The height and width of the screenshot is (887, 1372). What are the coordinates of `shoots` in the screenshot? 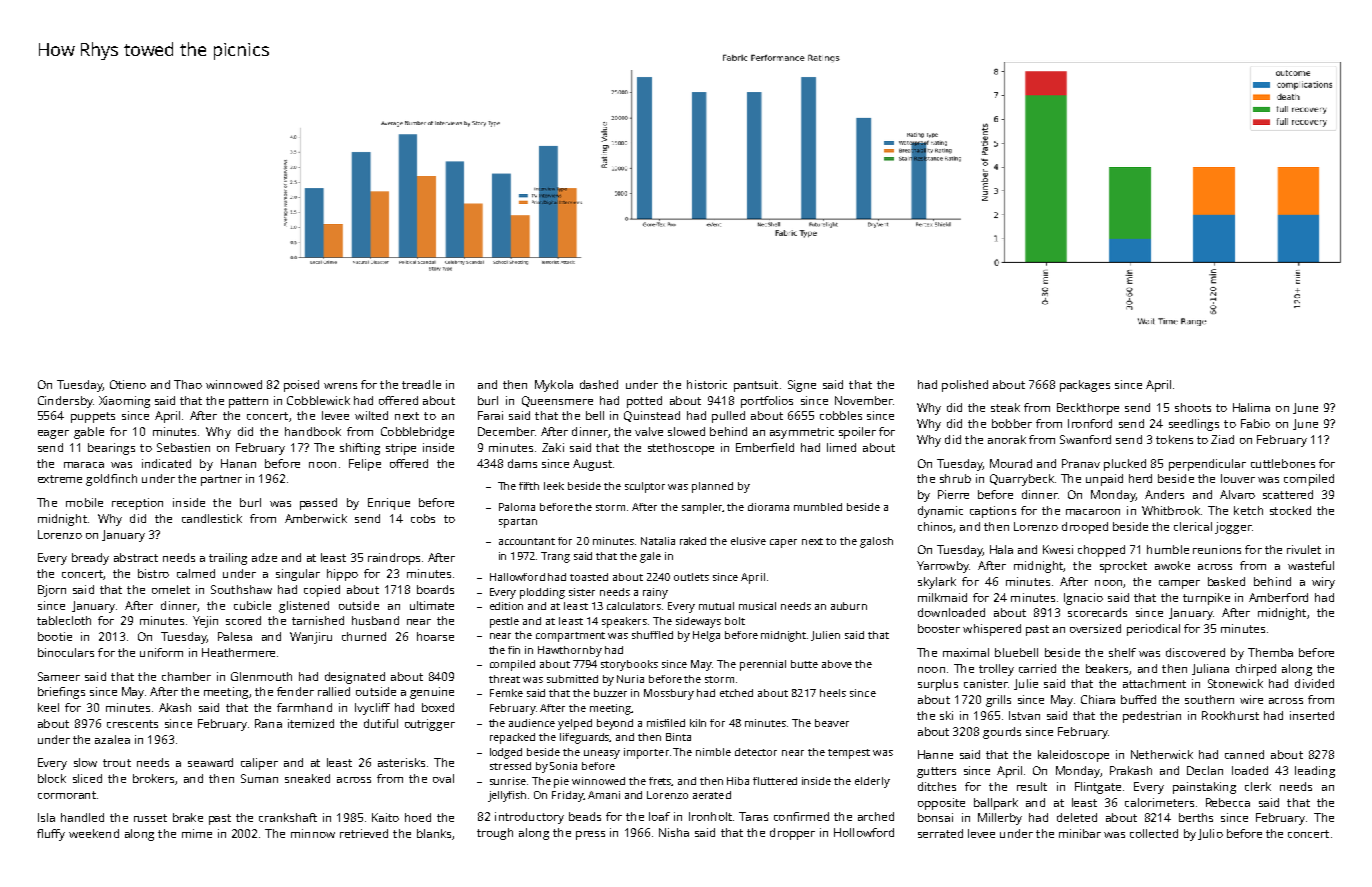 It's located at (1193, 407).
